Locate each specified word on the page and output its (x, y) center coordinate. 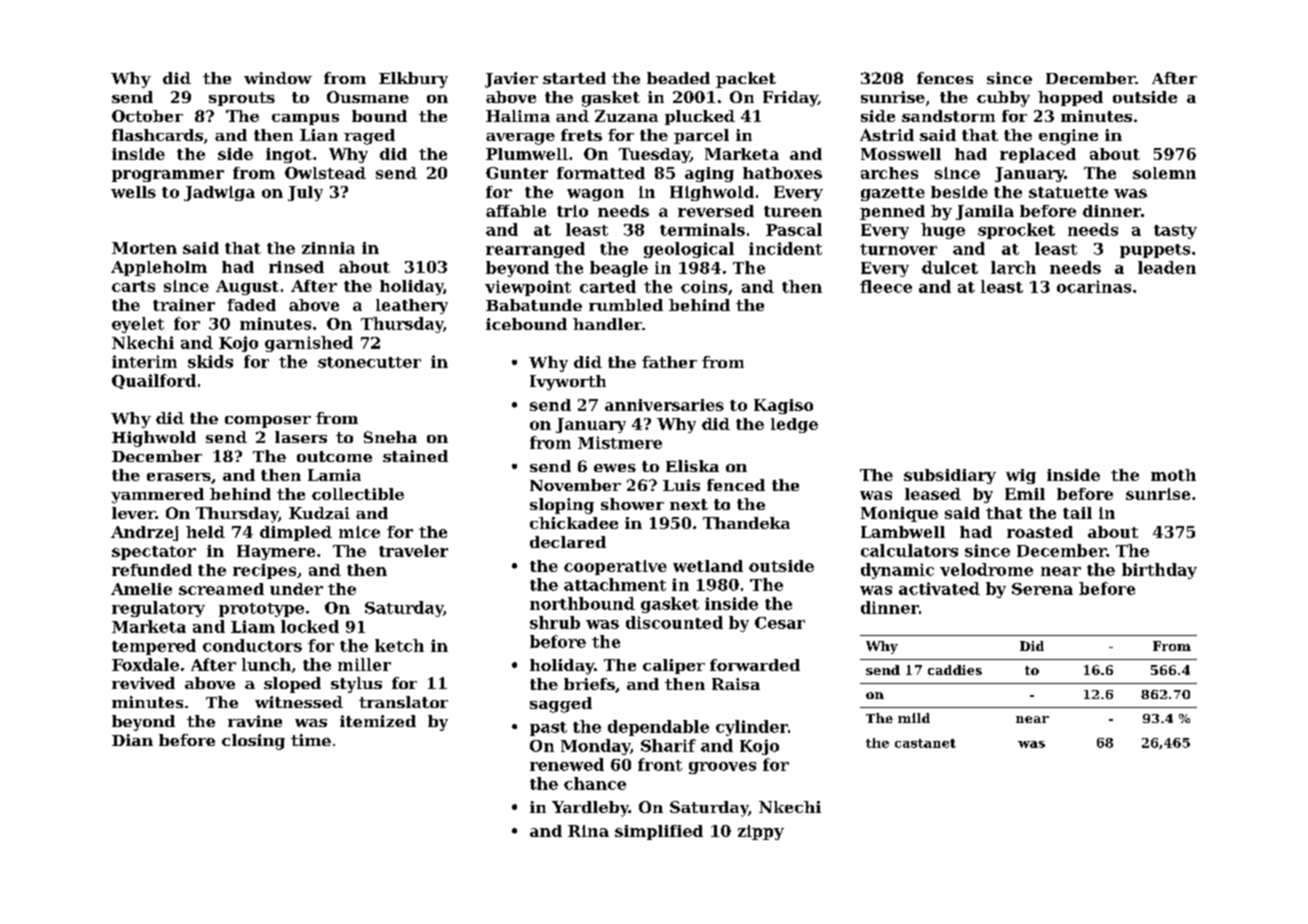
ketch (399, 645)
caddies (955, 670)
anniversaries (664, 405)
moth (1173, 475)
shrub (555, 622)
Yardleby (590, 809)
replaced (1038, 155)
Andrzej (144, 533)
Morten (144, 248)
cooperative (615, 567)
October (147, 116)
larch (1013, 267)
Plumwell (527, 154)
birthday (1159, 571)
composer (268, 422)
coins (704, 286)
